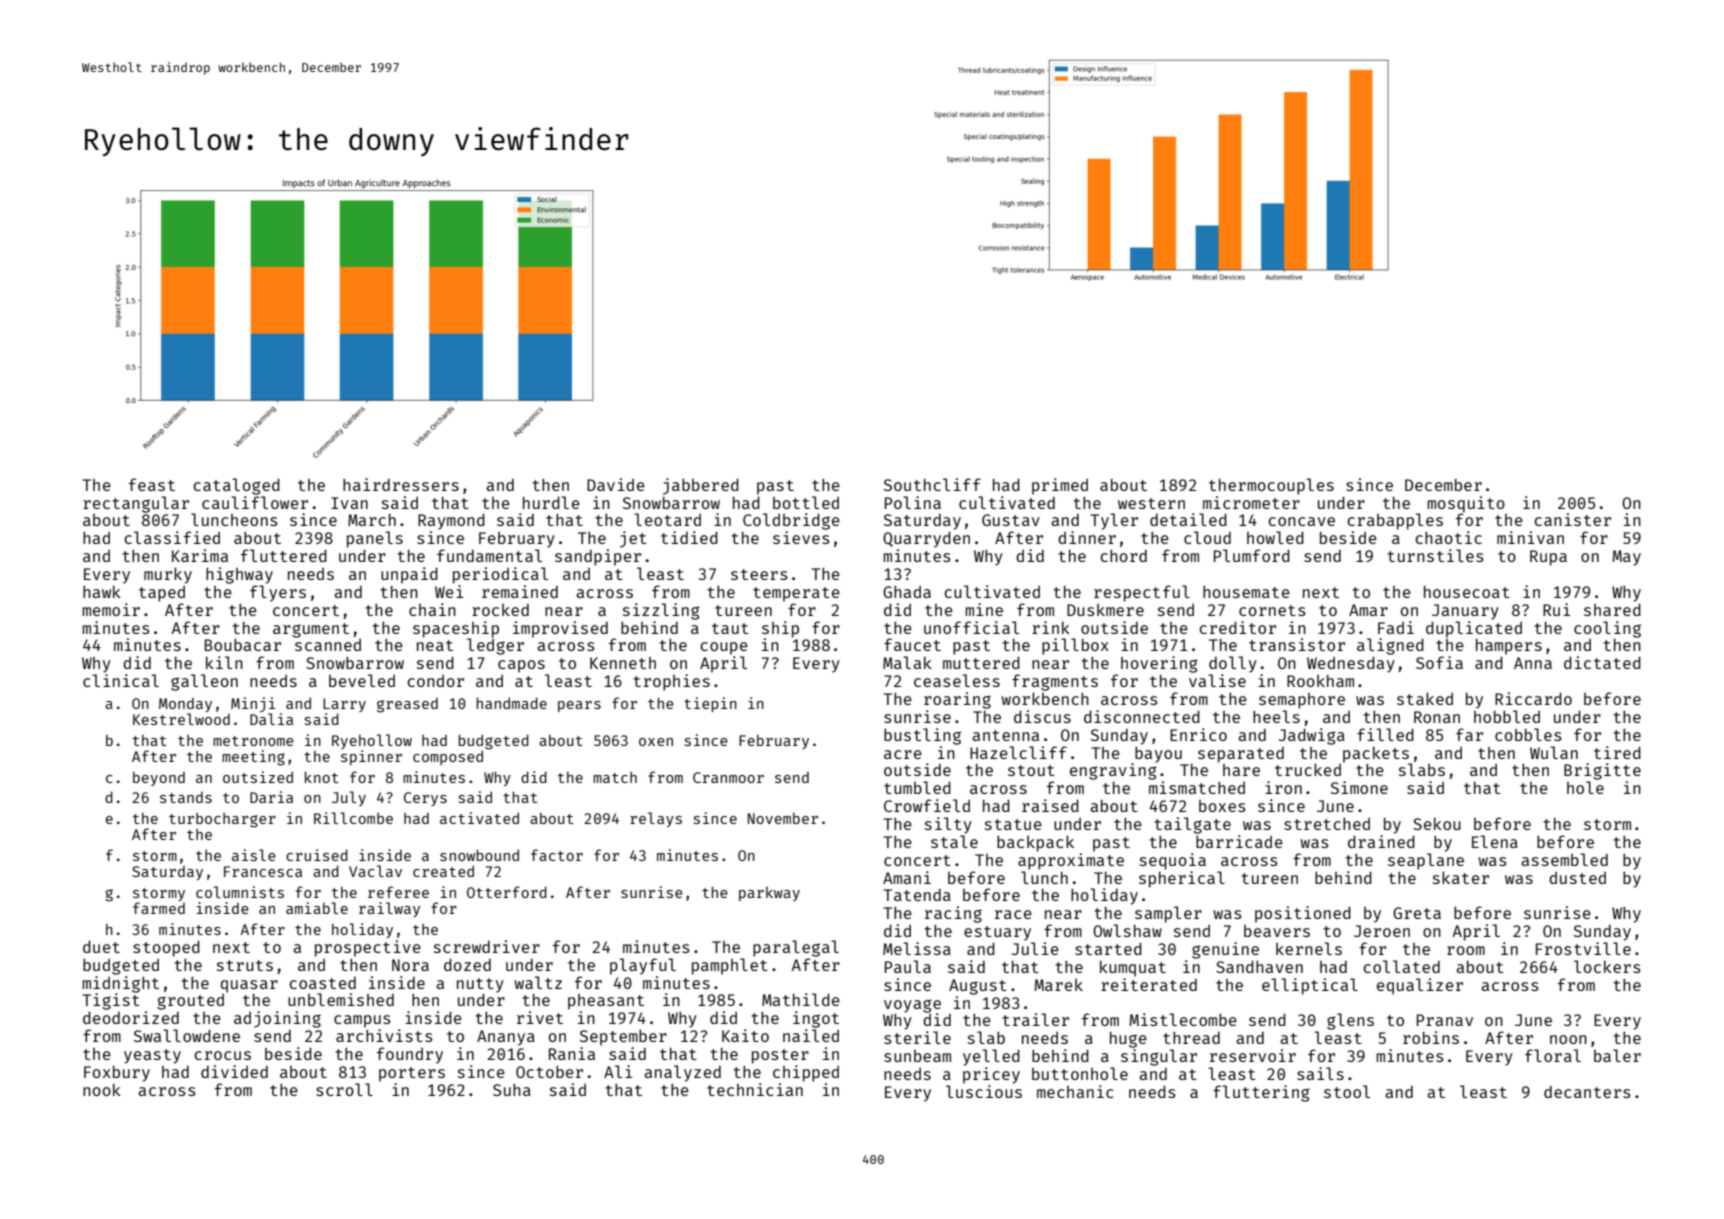  I want to click on raised, so click(1050, 805).
